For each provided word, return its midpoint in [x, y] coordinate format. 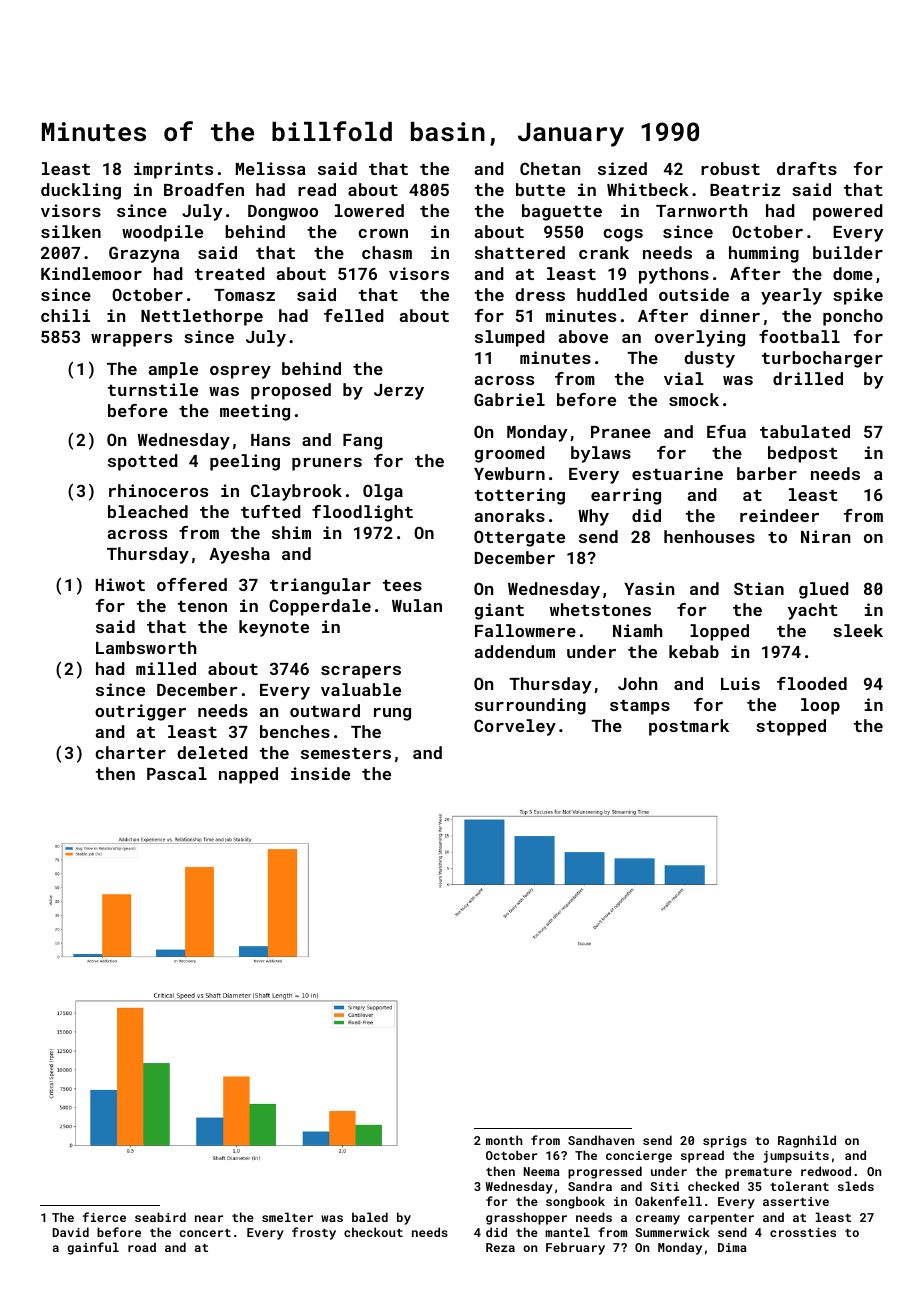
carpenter [721, 1219]
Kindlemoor [91, 273]
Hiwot [120, 584]
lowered [369, 210]
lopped [719, 632]
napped [248, 775]
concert [205, 1233]
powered [848, 212]
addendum [514, 651]
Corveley [515, 727]
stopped [791, 727]
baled [370, 1217]
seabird [160, 1217]
